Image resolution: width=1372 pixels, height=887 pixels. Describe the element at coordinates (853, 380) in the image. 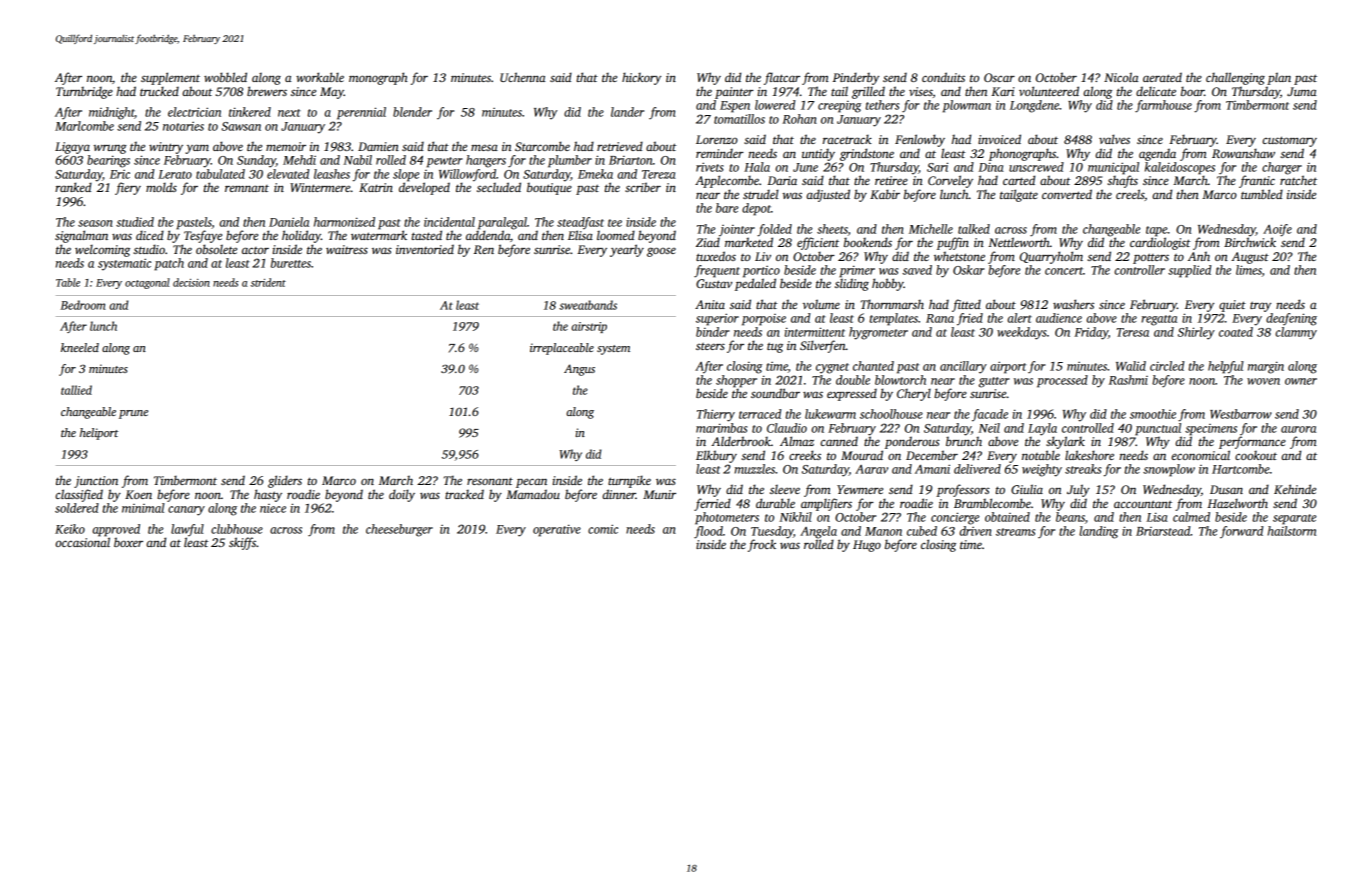

I see `double` at that location.
